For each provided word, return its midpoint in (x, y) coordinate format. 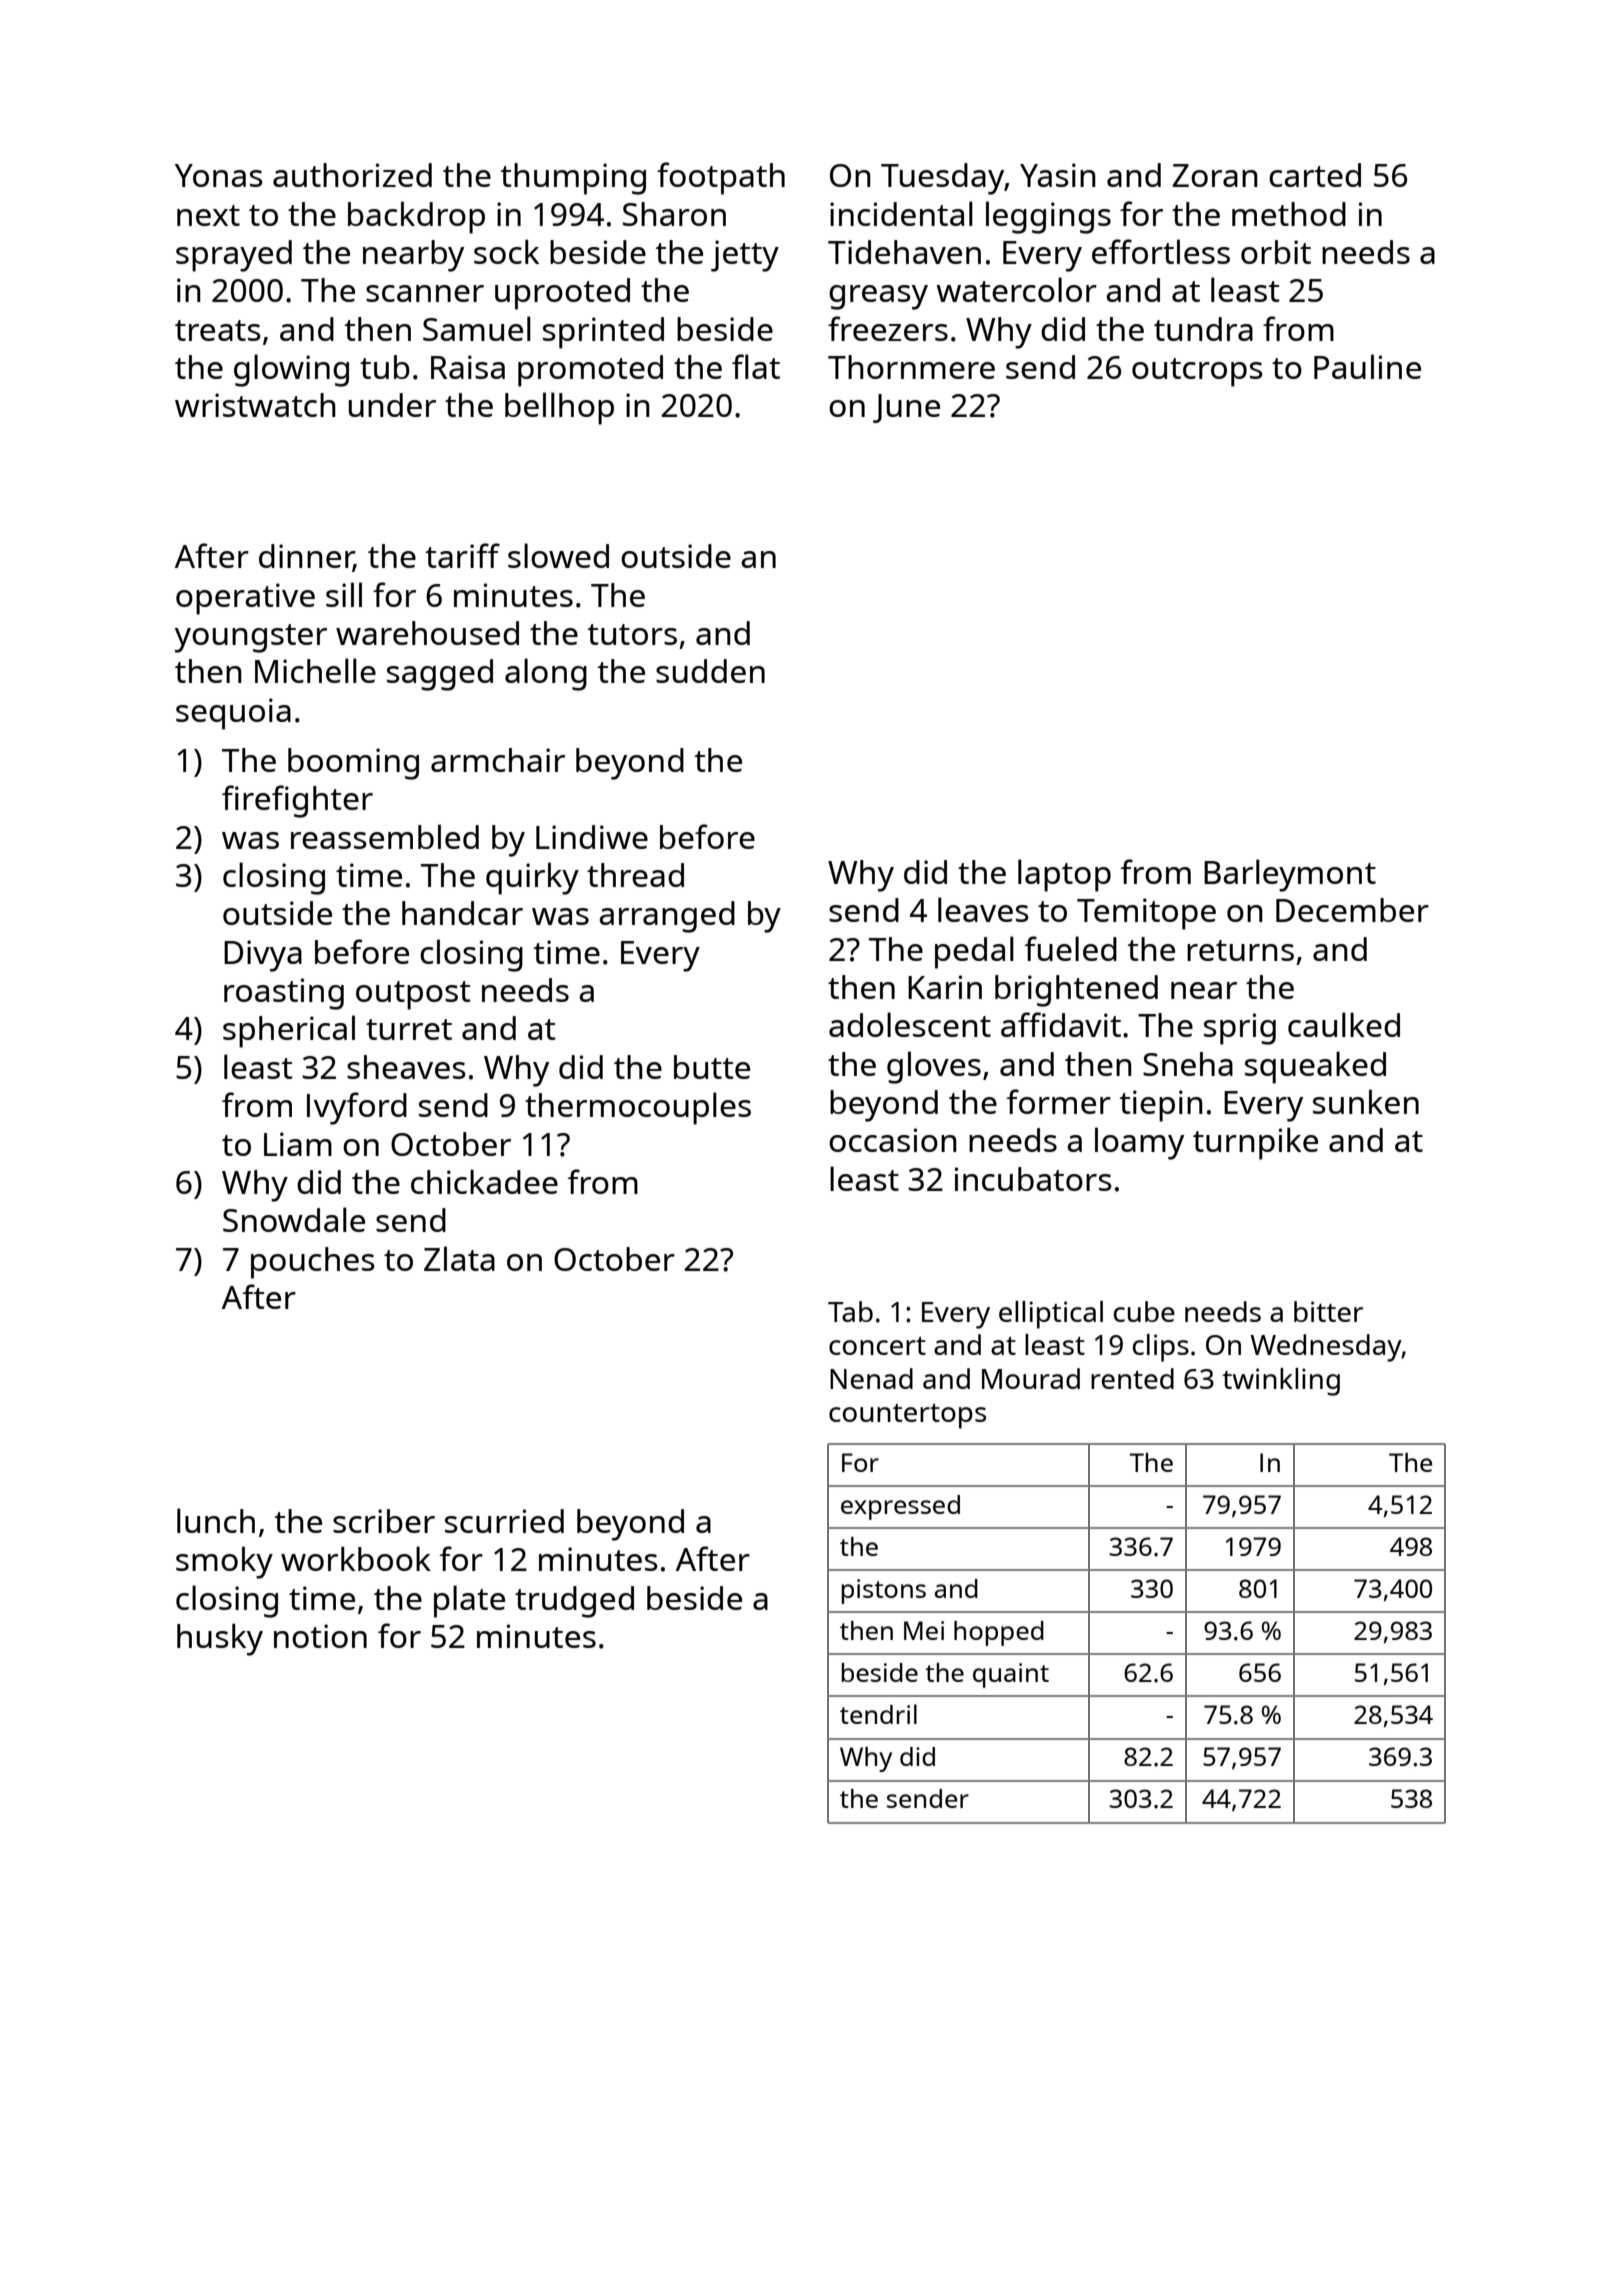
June (906, 408)
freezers (888, 328)
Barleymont (1290, 875)
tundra (1203, 329)
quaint (1011, 1675)
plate (469, 1601)
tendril (878, 1714)
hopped (999, 1633)
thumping (573, 179)
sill (344, 594)
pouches (313, 1263)
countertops (907, 1416)
